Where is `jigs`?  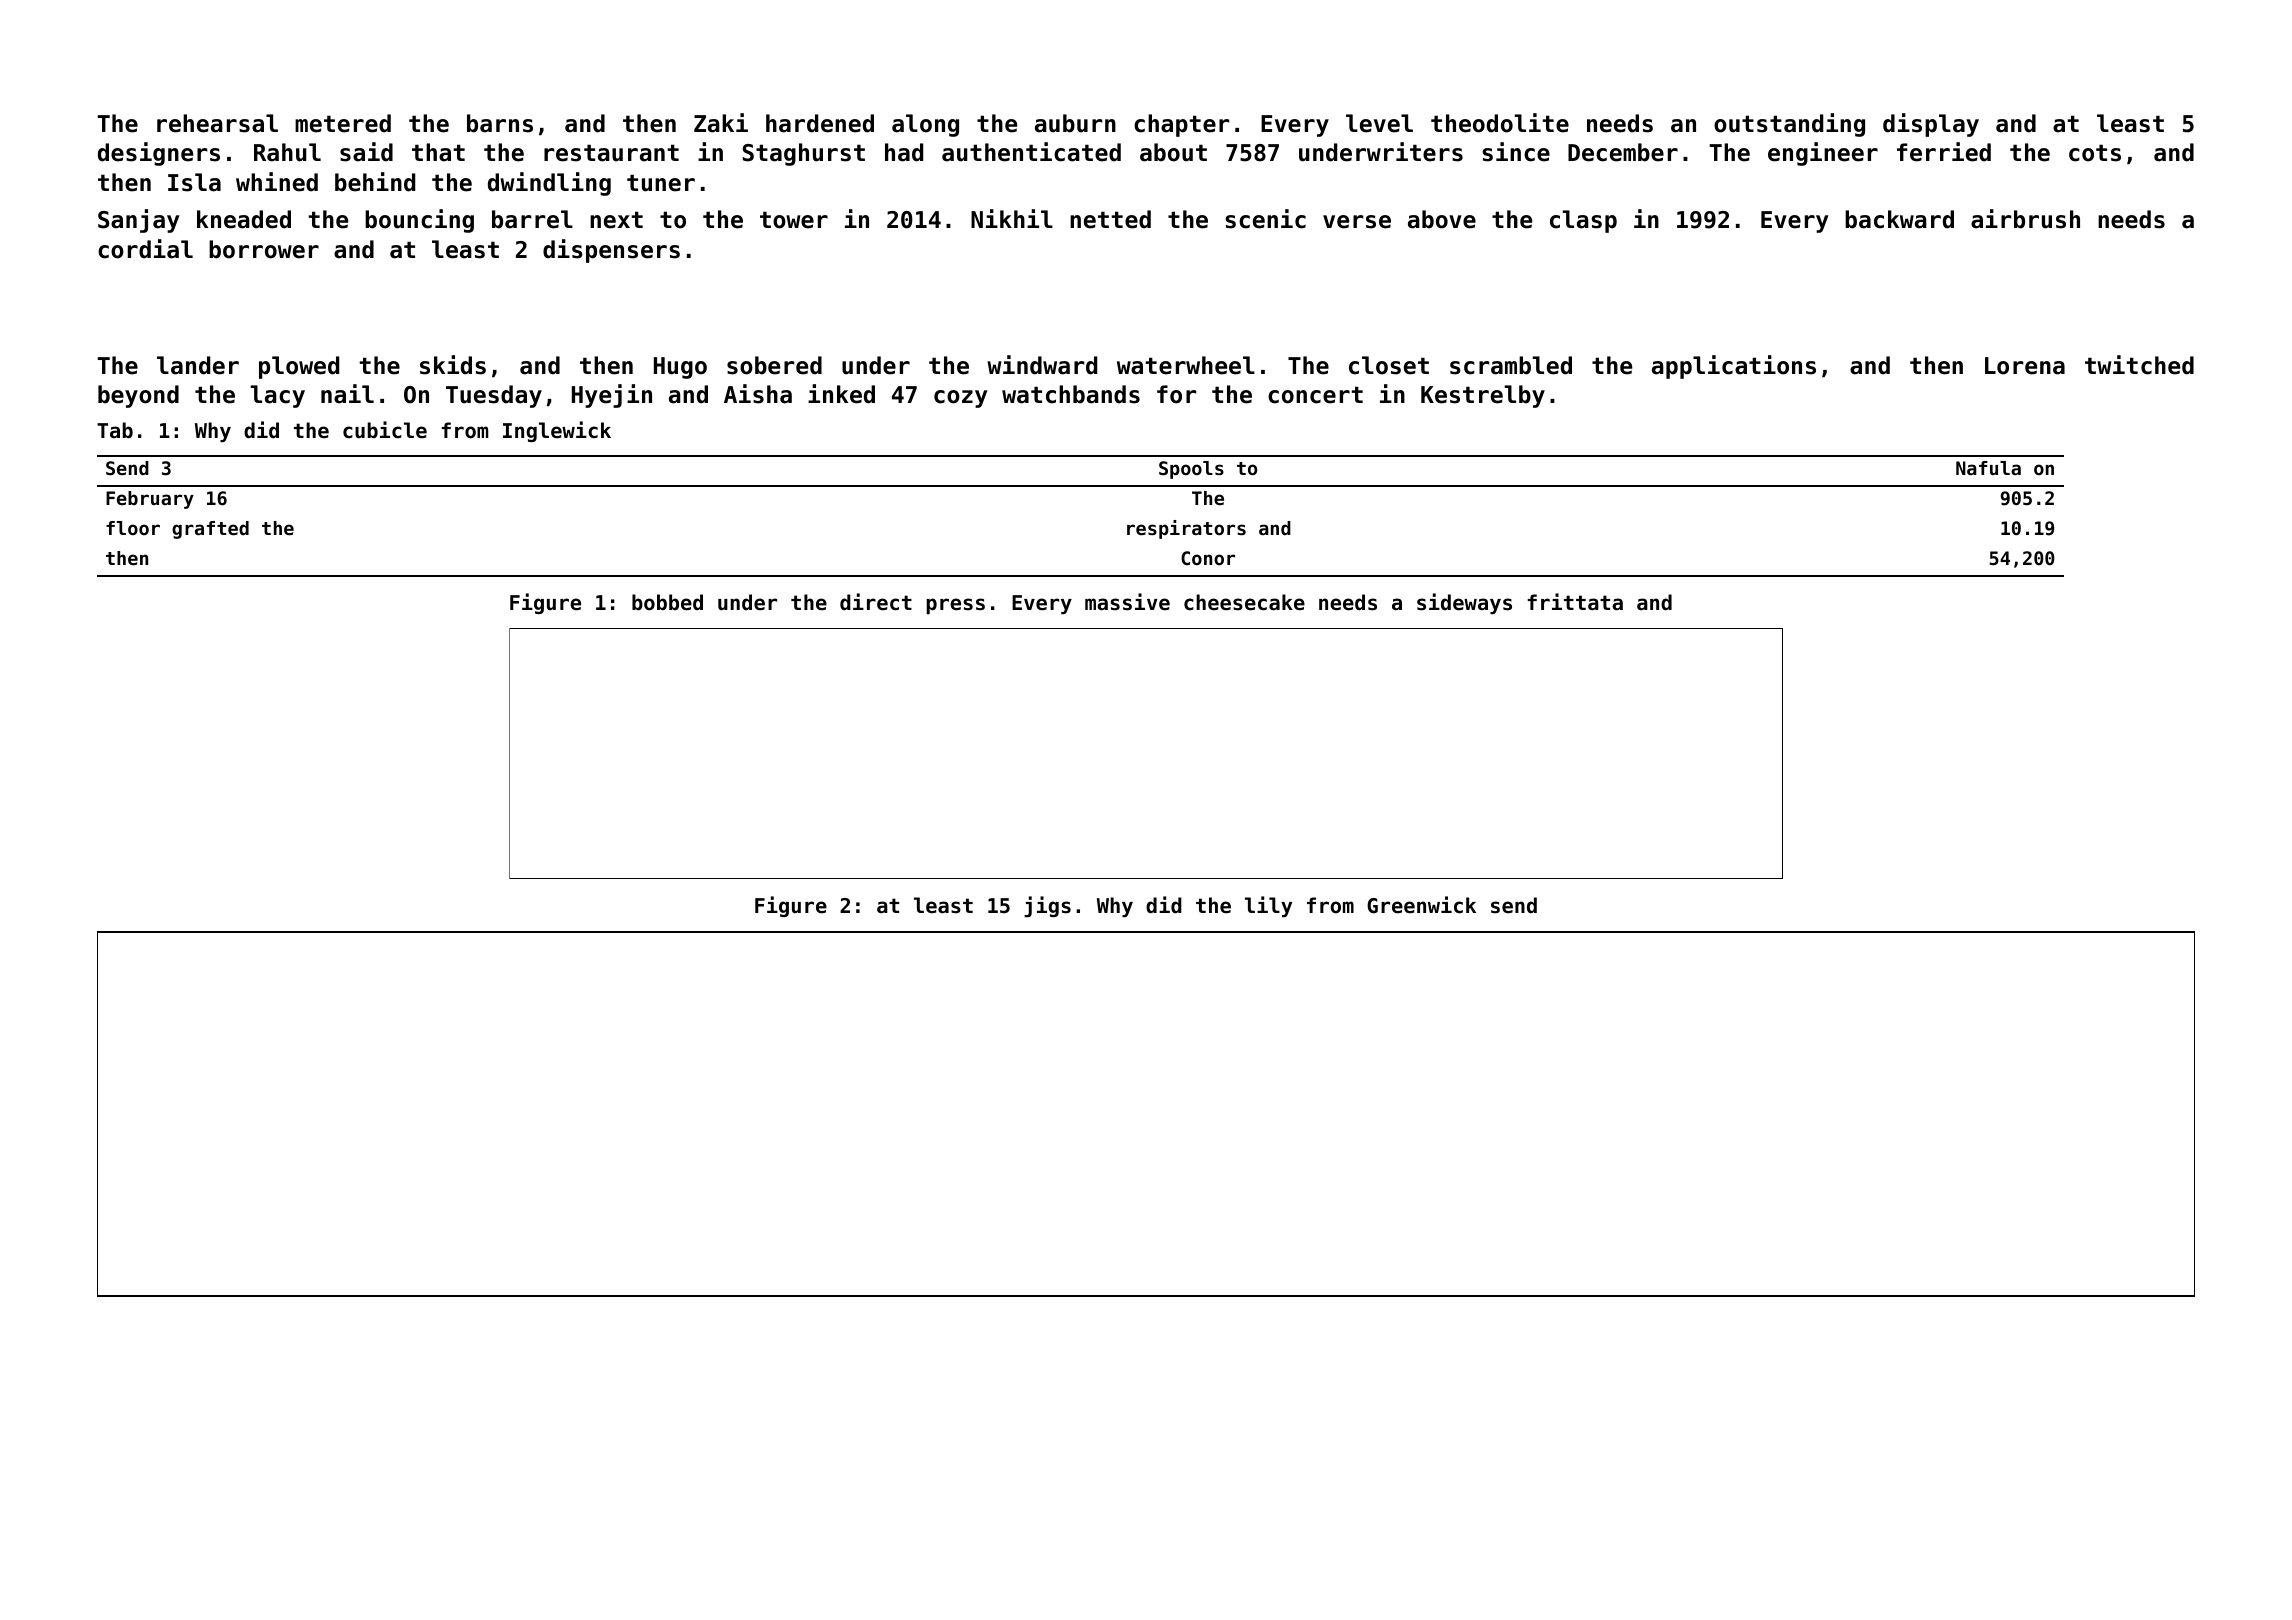 jigs is located at coordinates (1047, 906).
